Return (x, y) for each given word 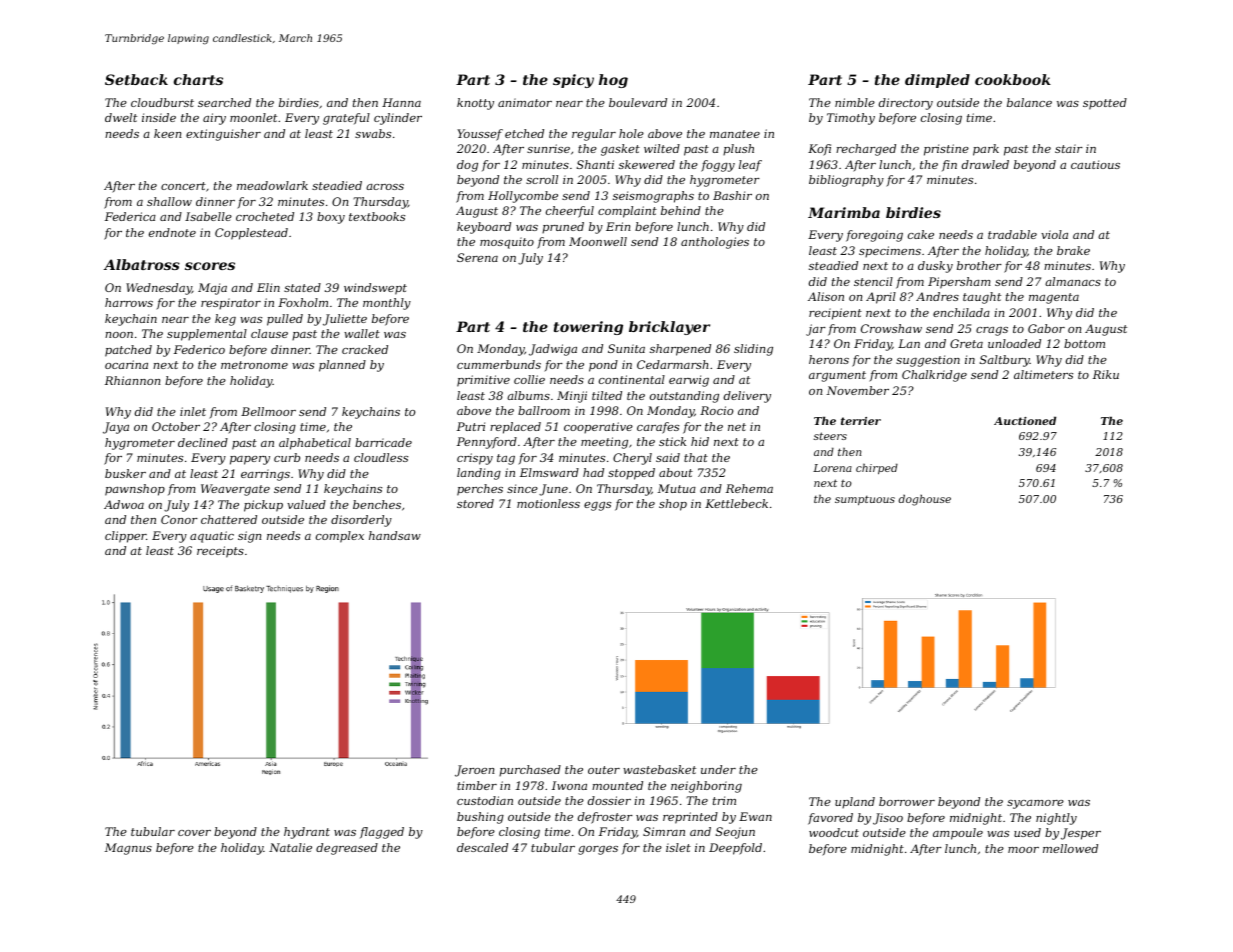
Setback (136, 79)
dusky (935, 267)
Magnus (128, 849)
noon (119, 335)
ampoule (958, 834)
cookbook (1013, 79)
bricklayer (669, 328)
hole (631, 133)
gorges (598, 850)
